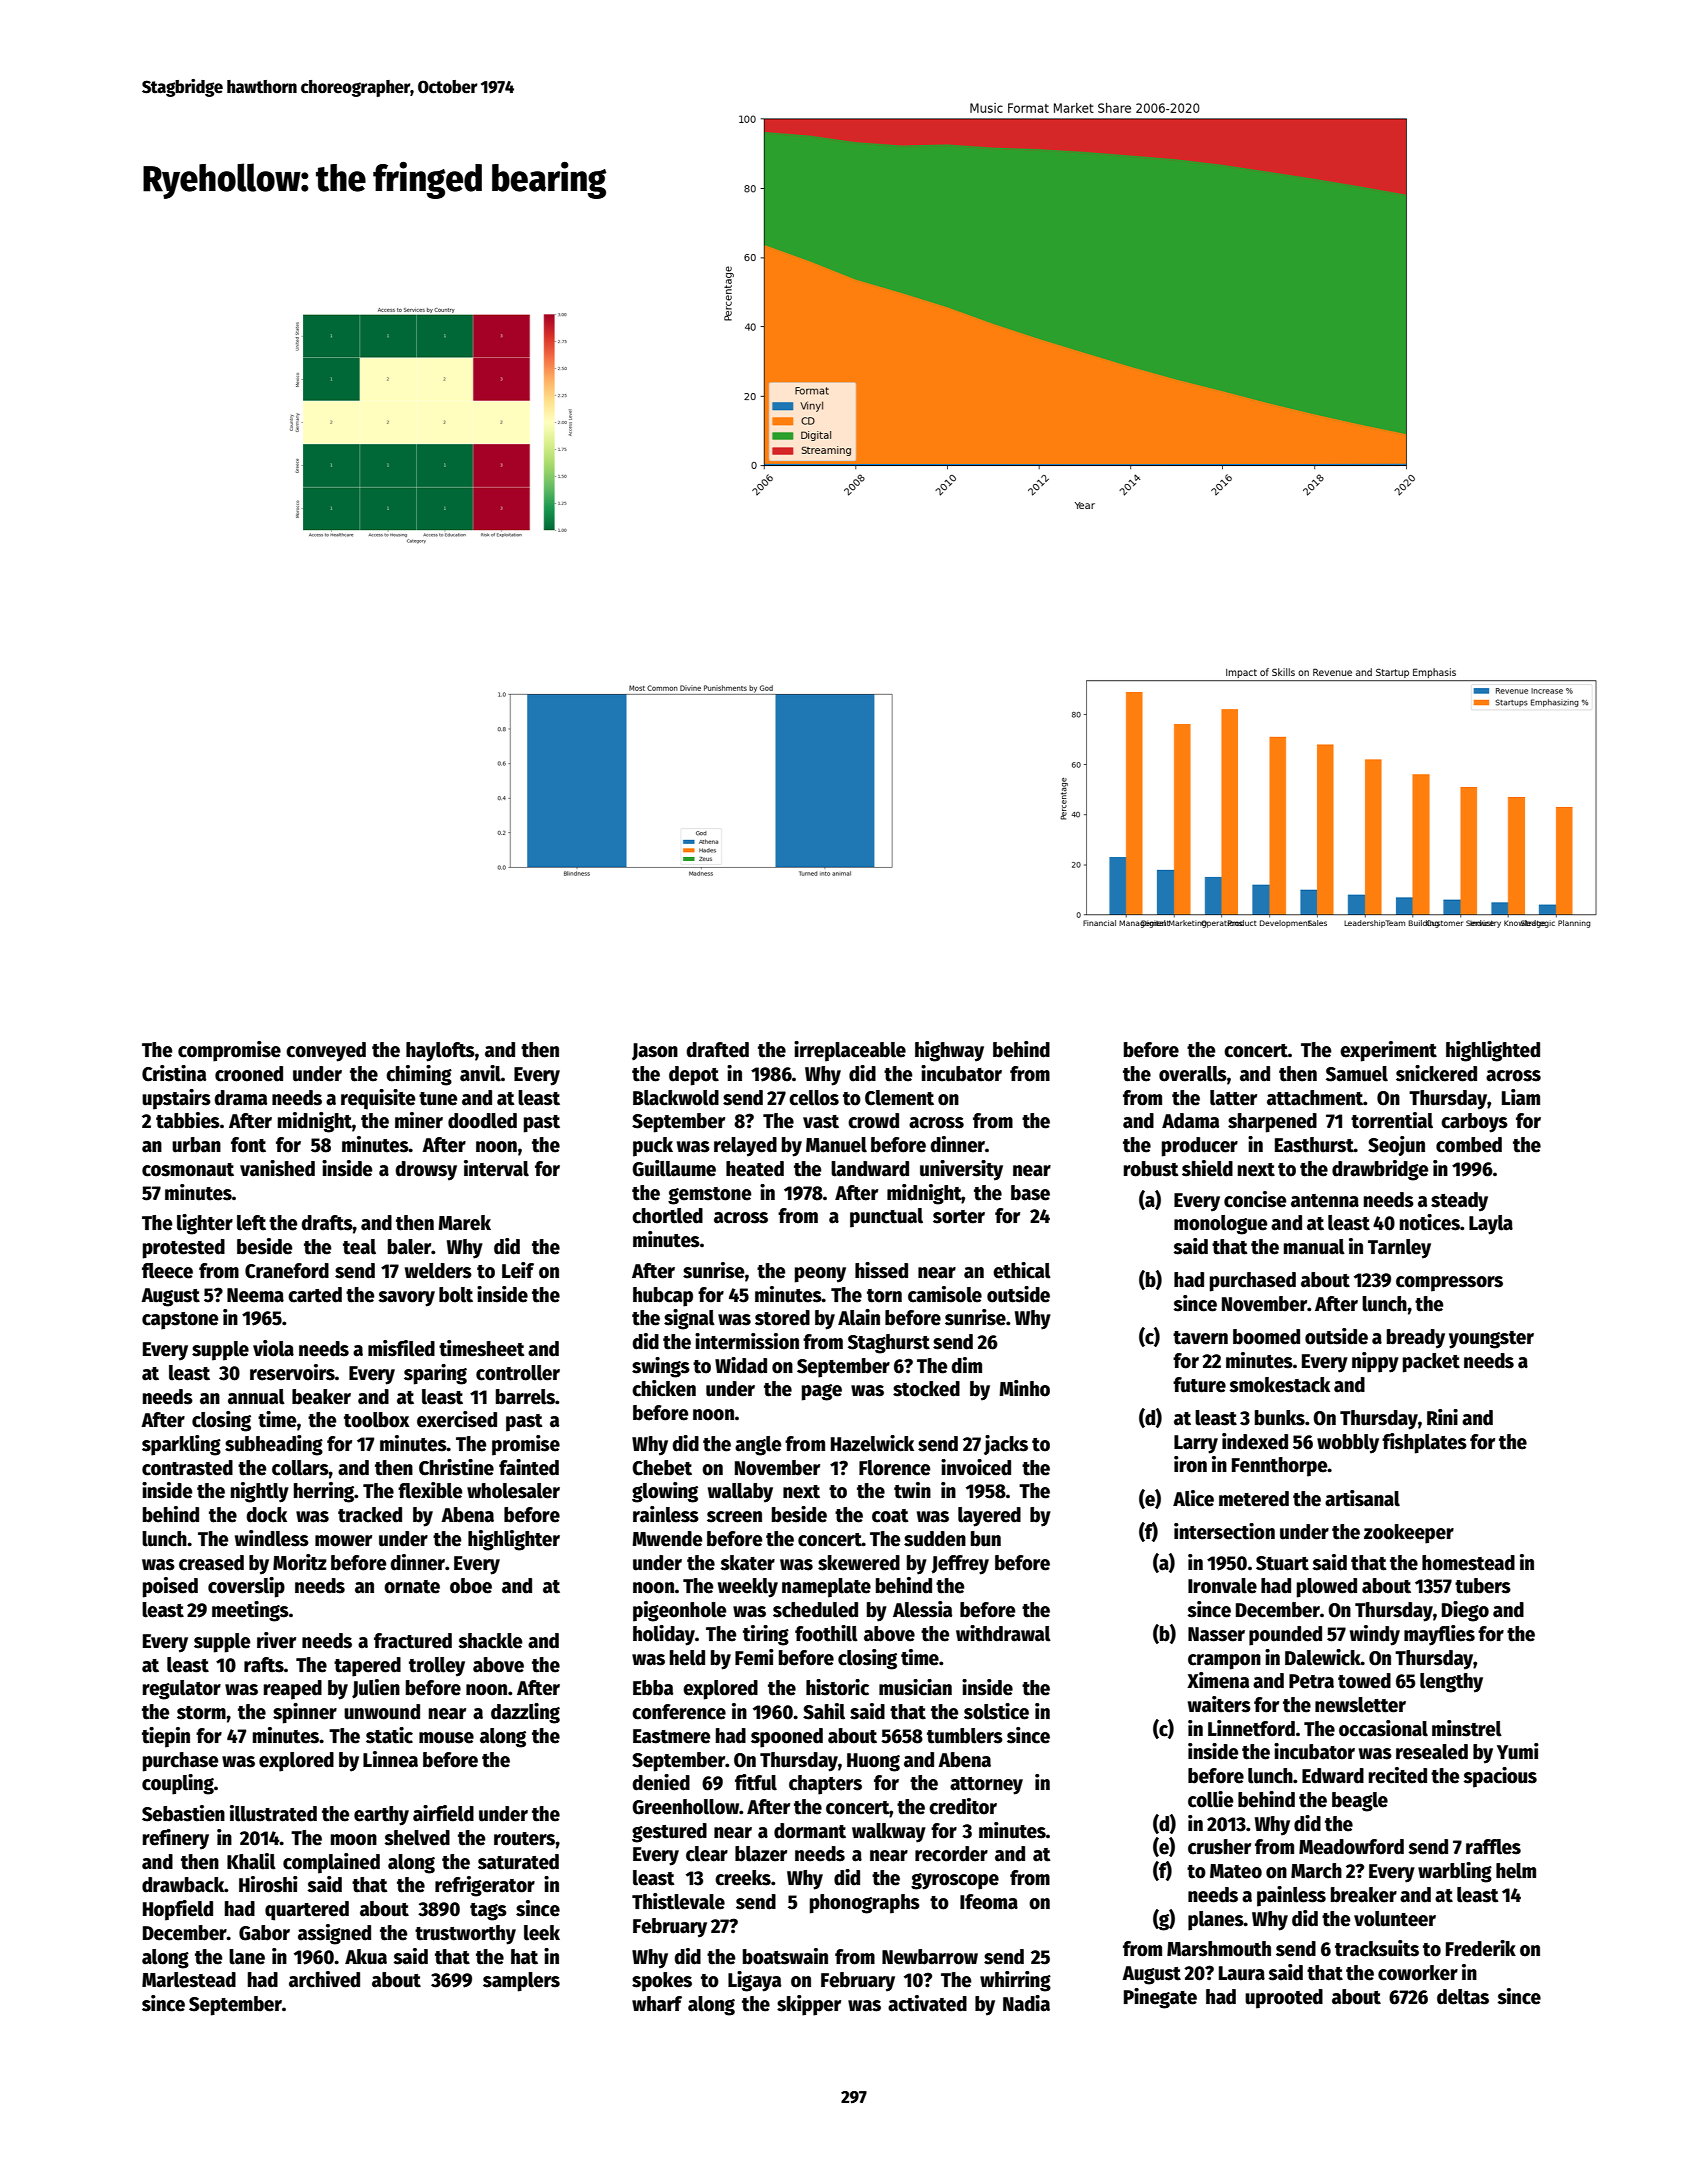  Describe the element at coordinates (485, 1886) in the screenshot. I see `refrigerator` at that location.
